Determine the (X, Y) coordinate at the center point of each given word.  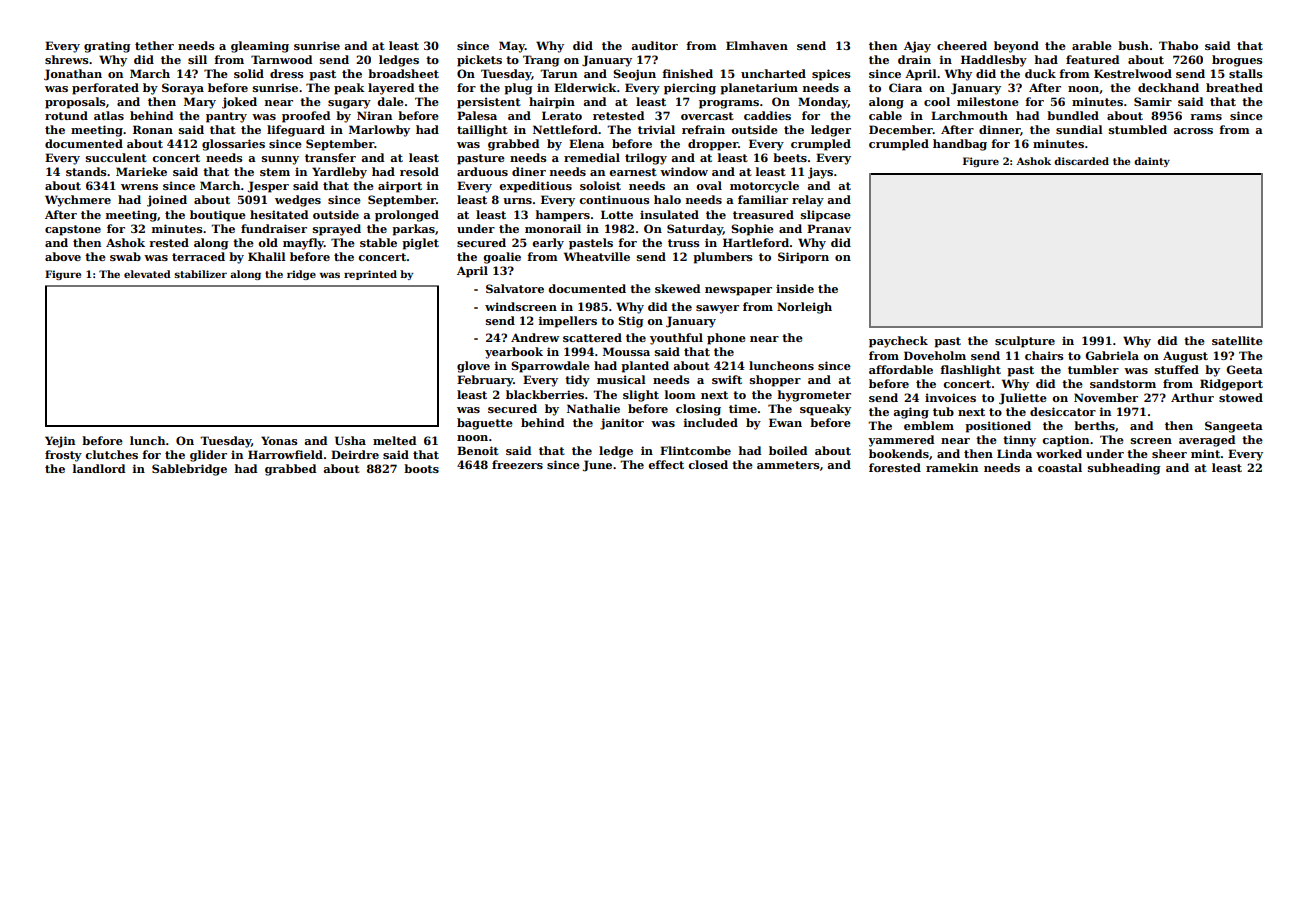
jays (820, 173)
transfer (330, 157)
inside (795, 288)
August (1185, 357)
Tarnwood (281, 59)
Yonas (279, 440)
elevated (147, 274)
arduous (482, 171)
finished (687, 73)
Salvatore (515, 288)
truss (684, 243)
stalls (1246, 73)
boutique (218, 216)
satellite (1237, 340)
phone (726, 339)
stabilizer (200, 274)
